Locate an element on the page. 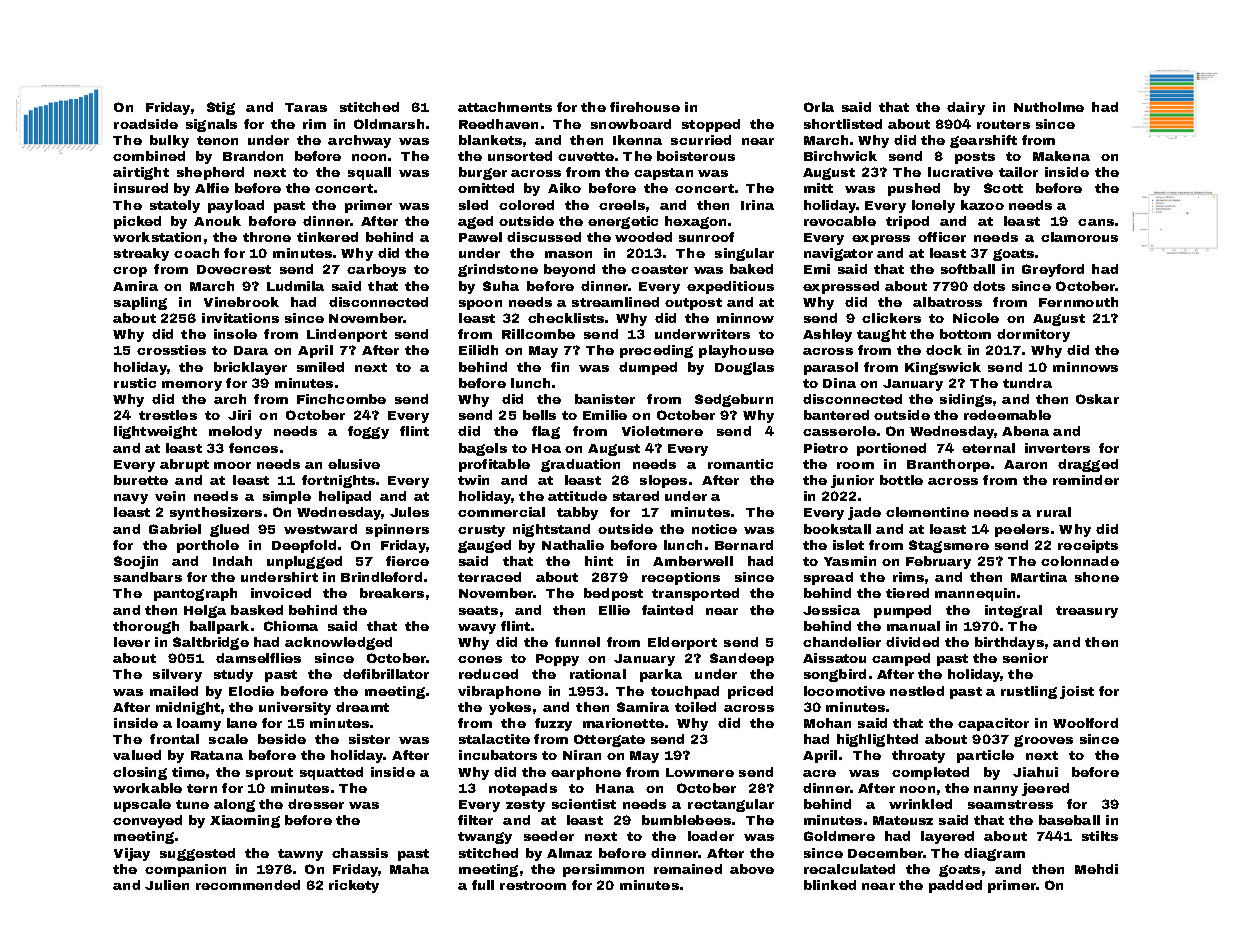 This document has width=1233, height=952. blinked is located at coordinates (830, 885).
